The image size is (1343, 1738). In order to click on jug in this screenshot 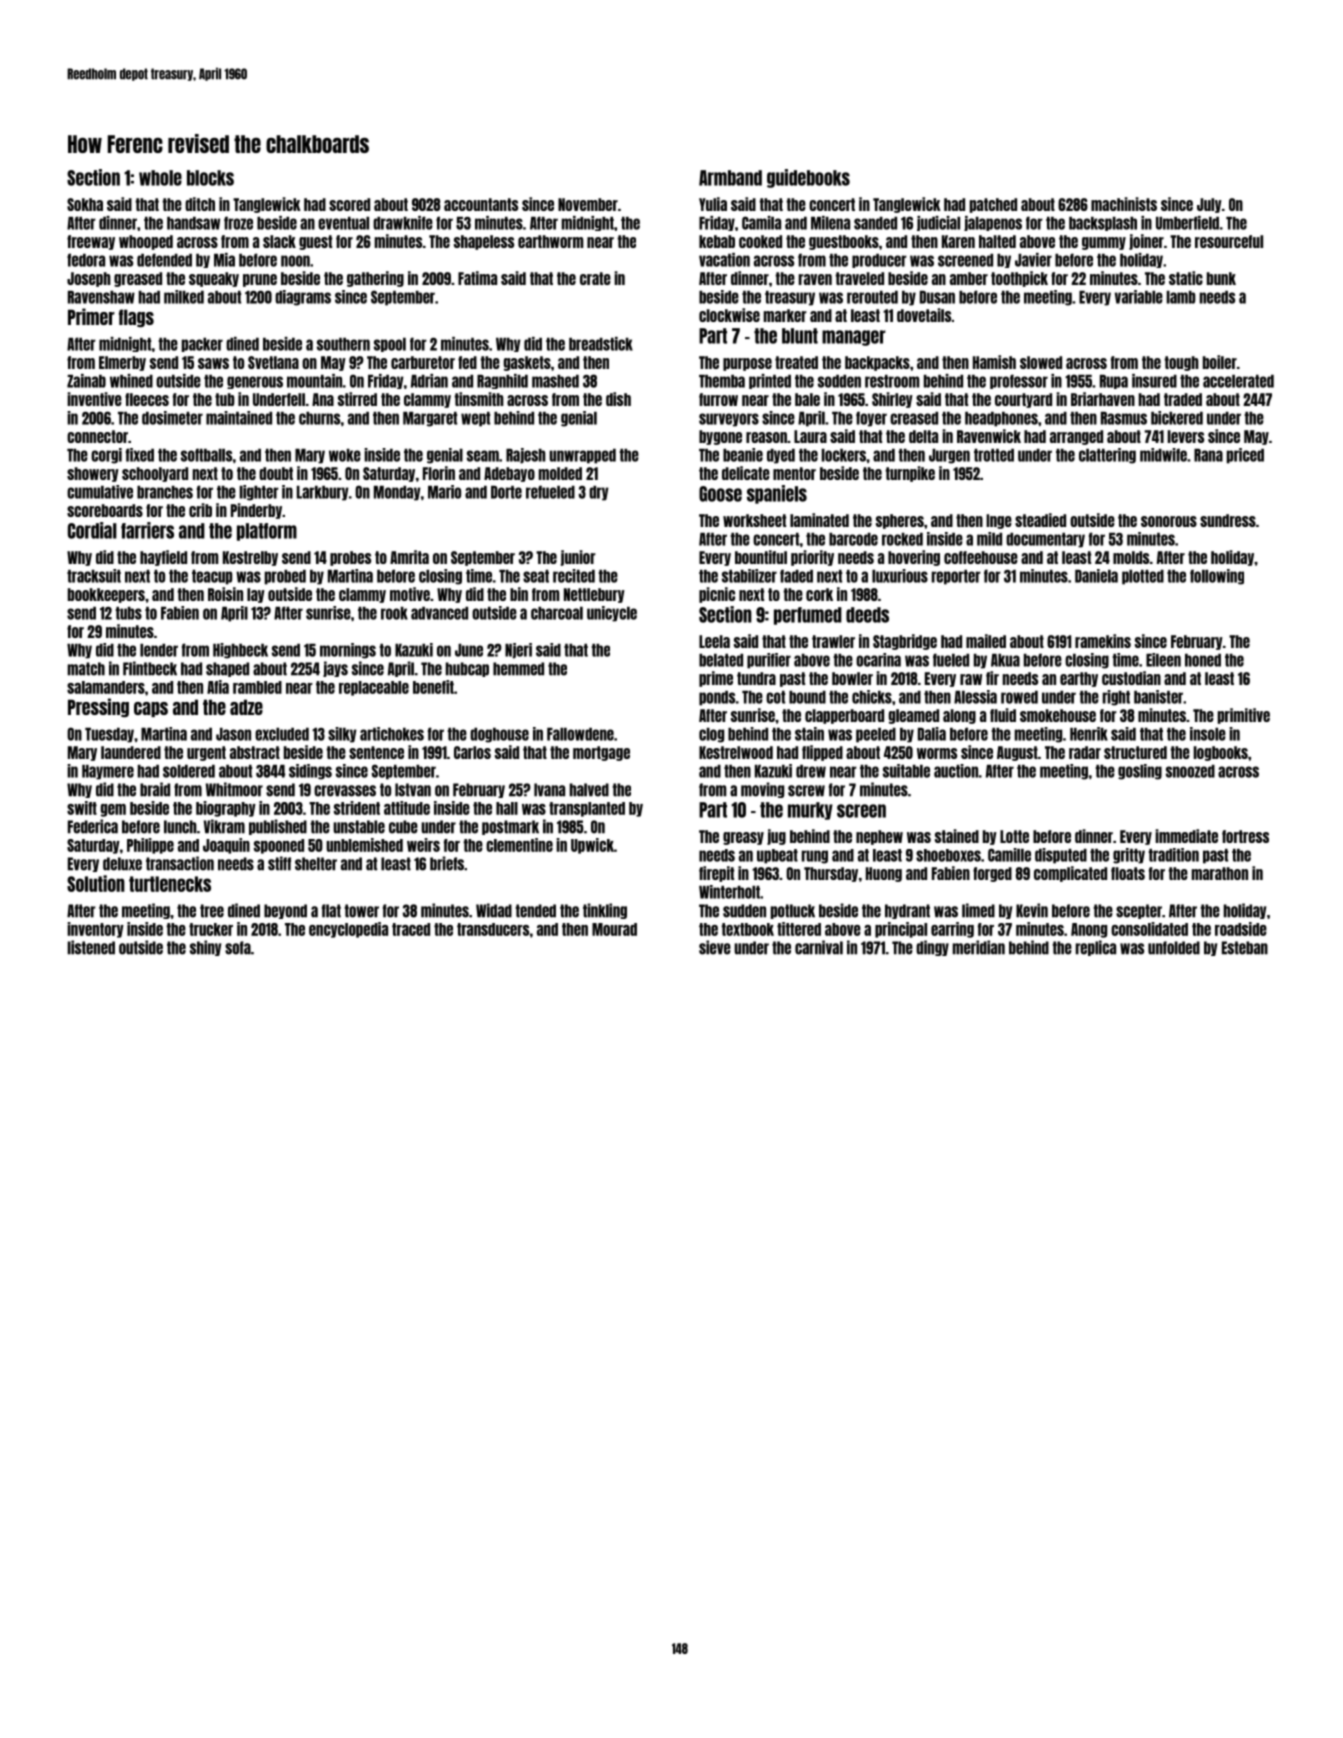, I will do `click(776, 837)`.
